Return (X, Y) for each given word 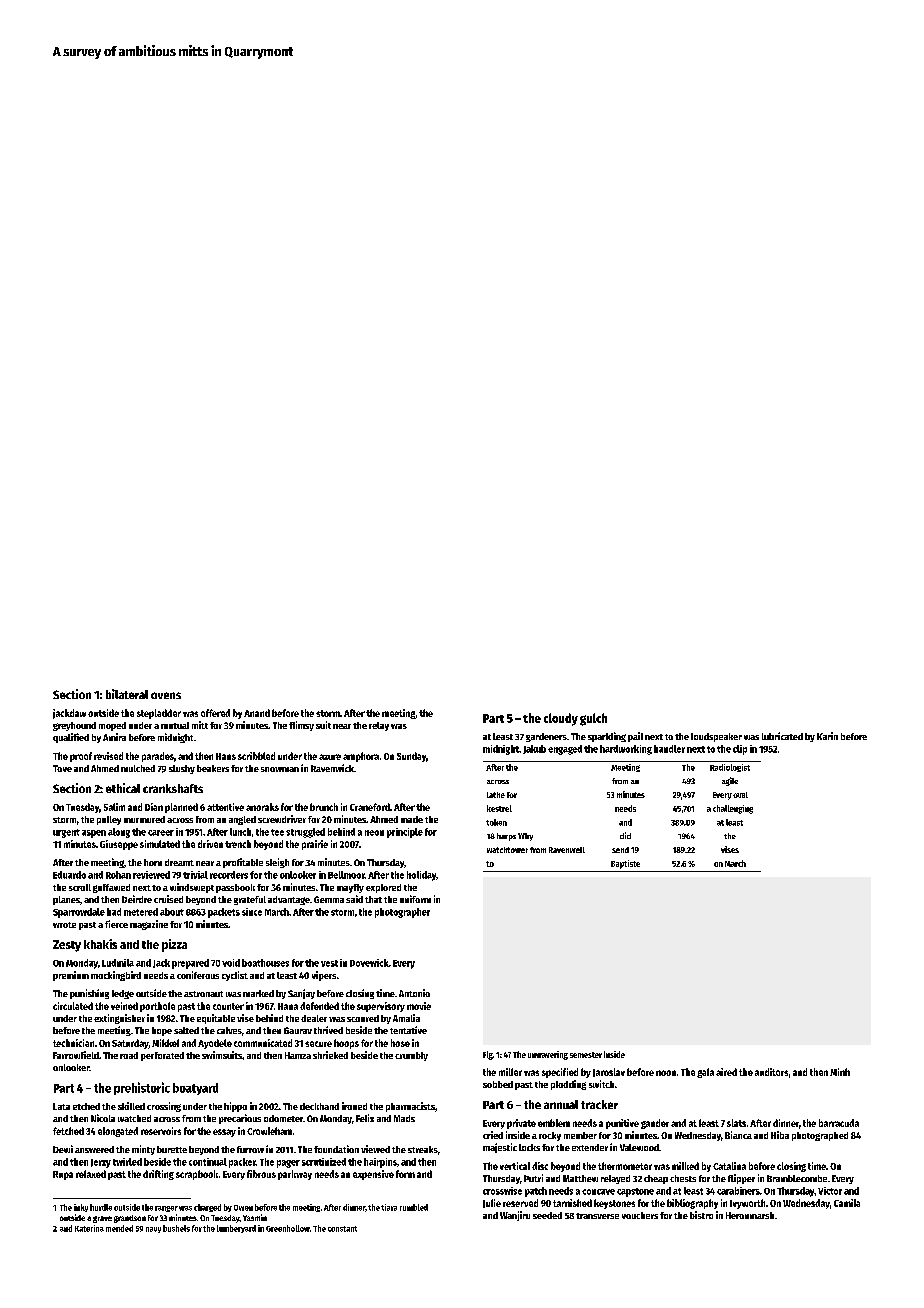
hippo (235, 1107)
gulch (593, 719)
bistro (701, 1215)
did (625, 835)
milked (685, 1166)
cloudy (561, 719)
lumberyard (236, 1229)
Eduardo (69, 875)
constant (342, 1229)
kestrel (499, 808)
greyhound (74, 726)
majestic (500, 1148)
